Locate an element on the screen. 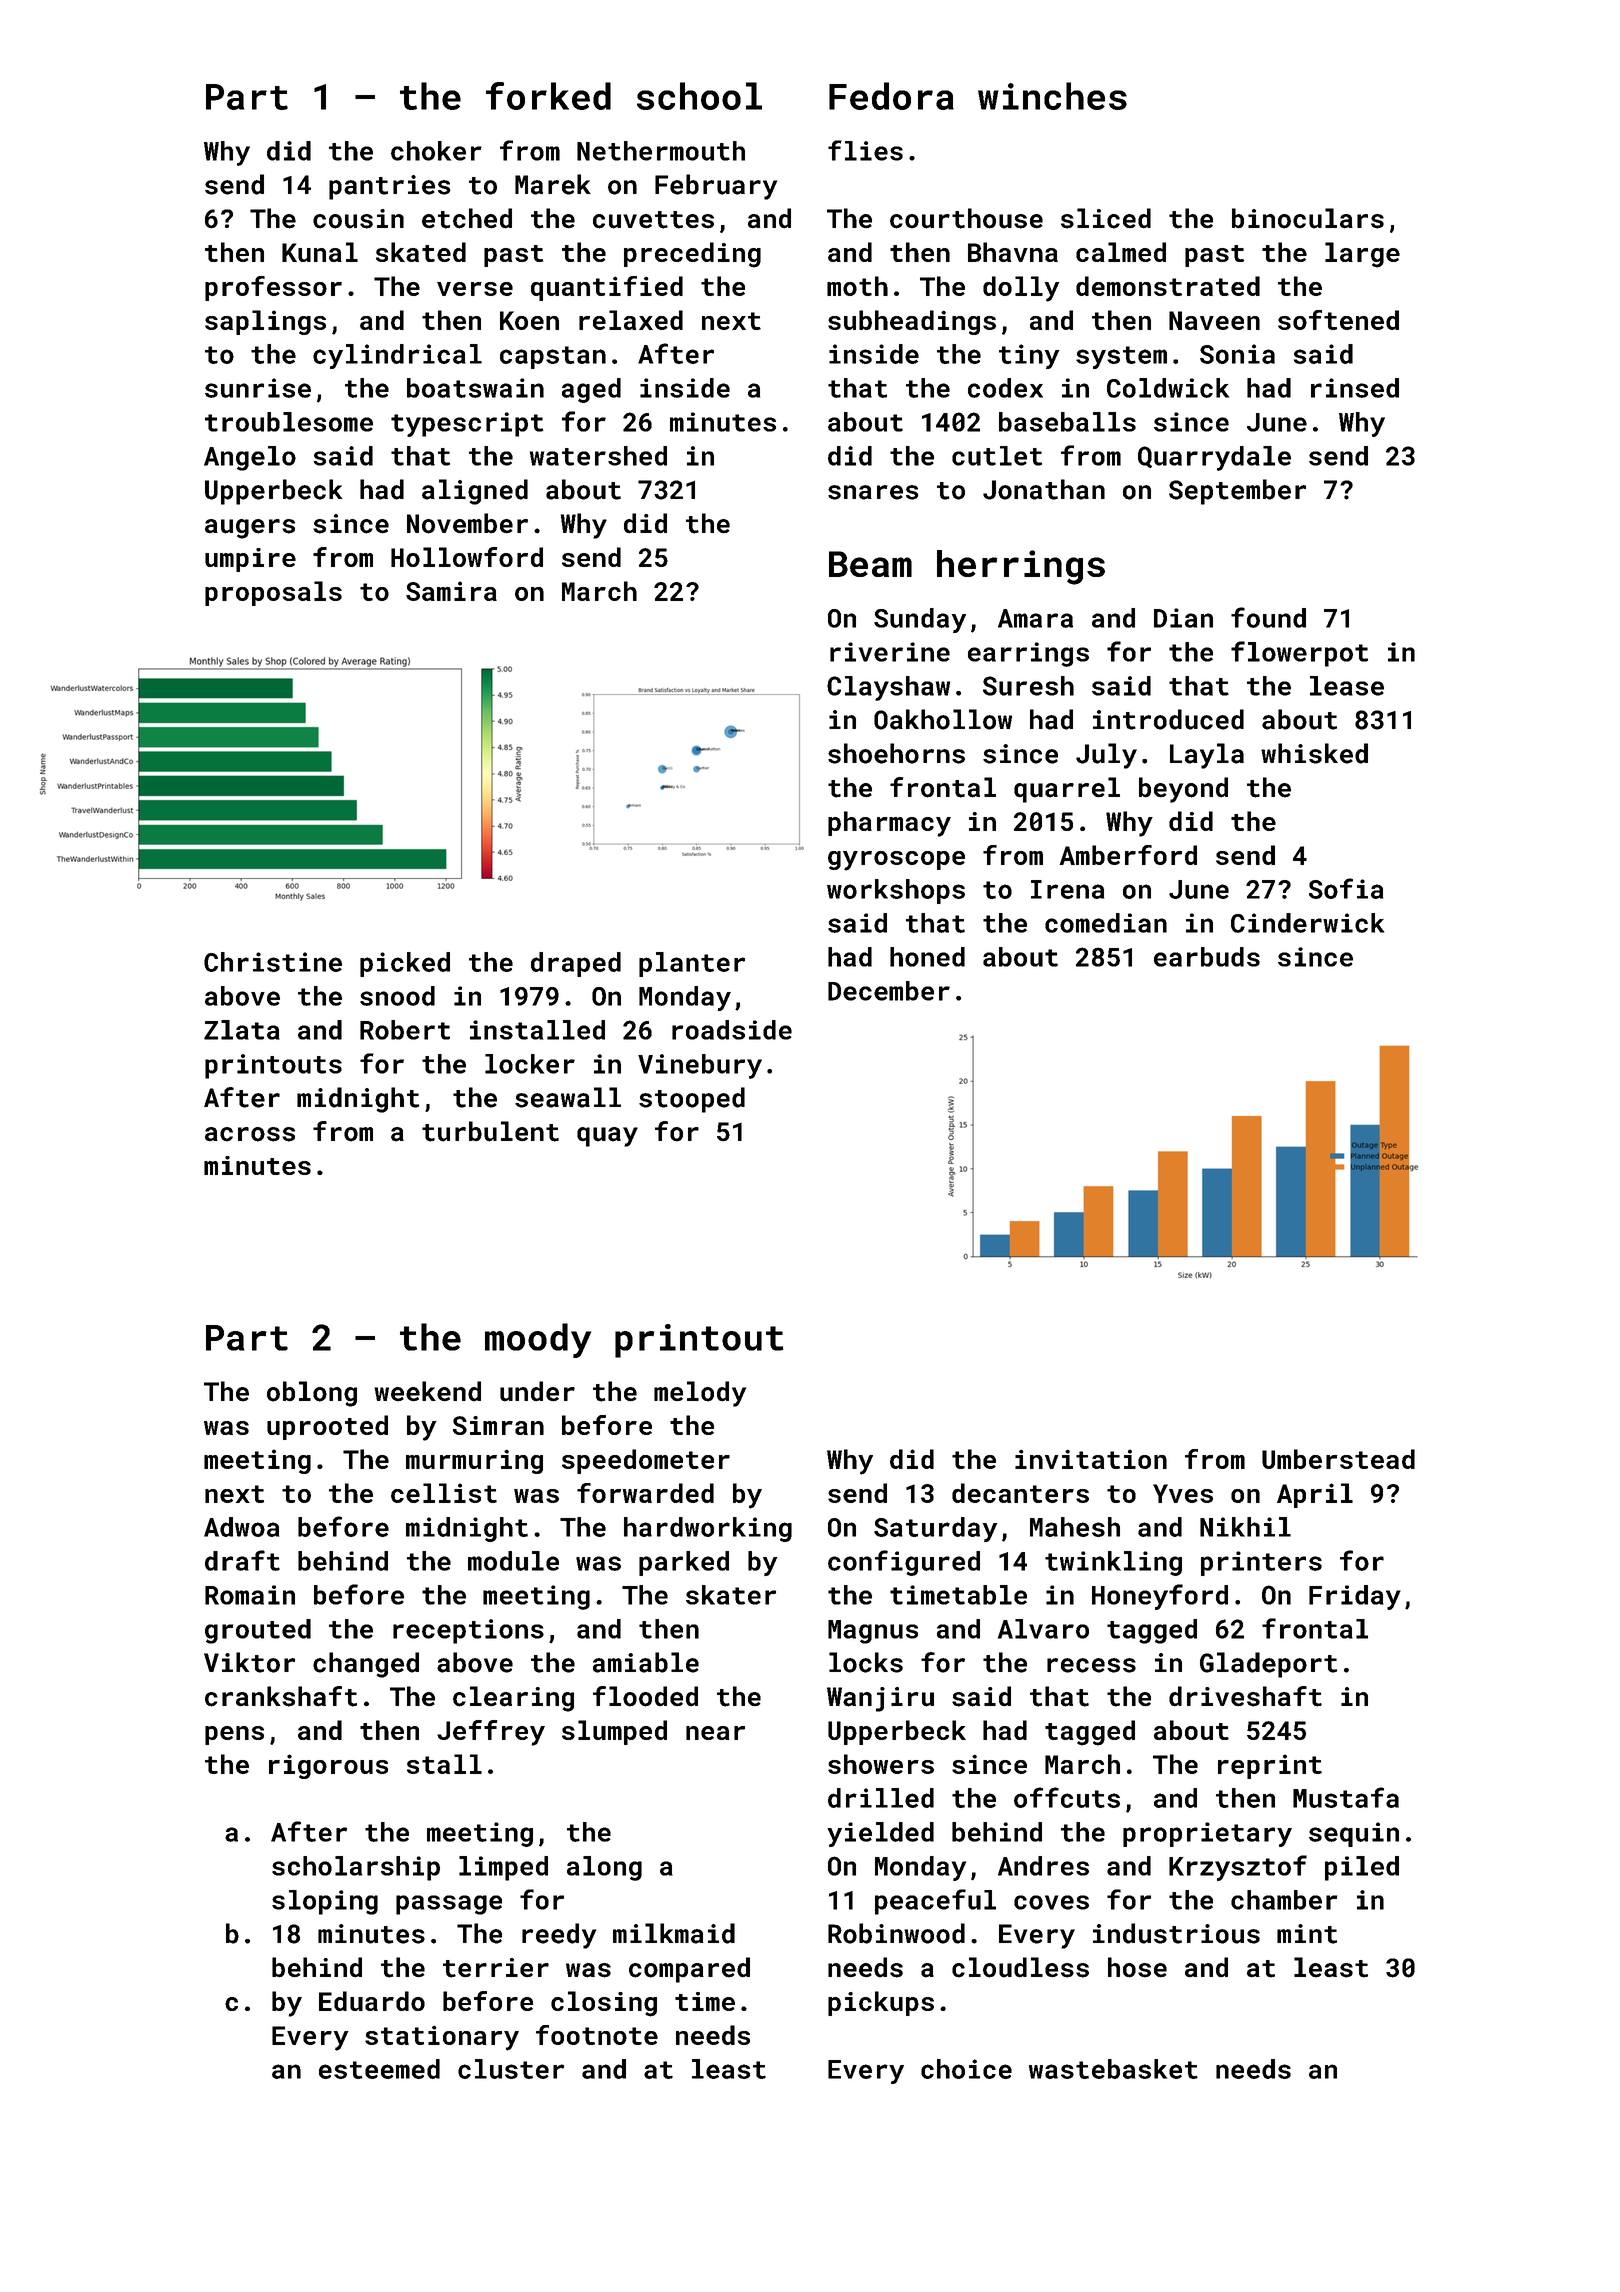  Jeffrey is located at coordinates (491, 1733).
